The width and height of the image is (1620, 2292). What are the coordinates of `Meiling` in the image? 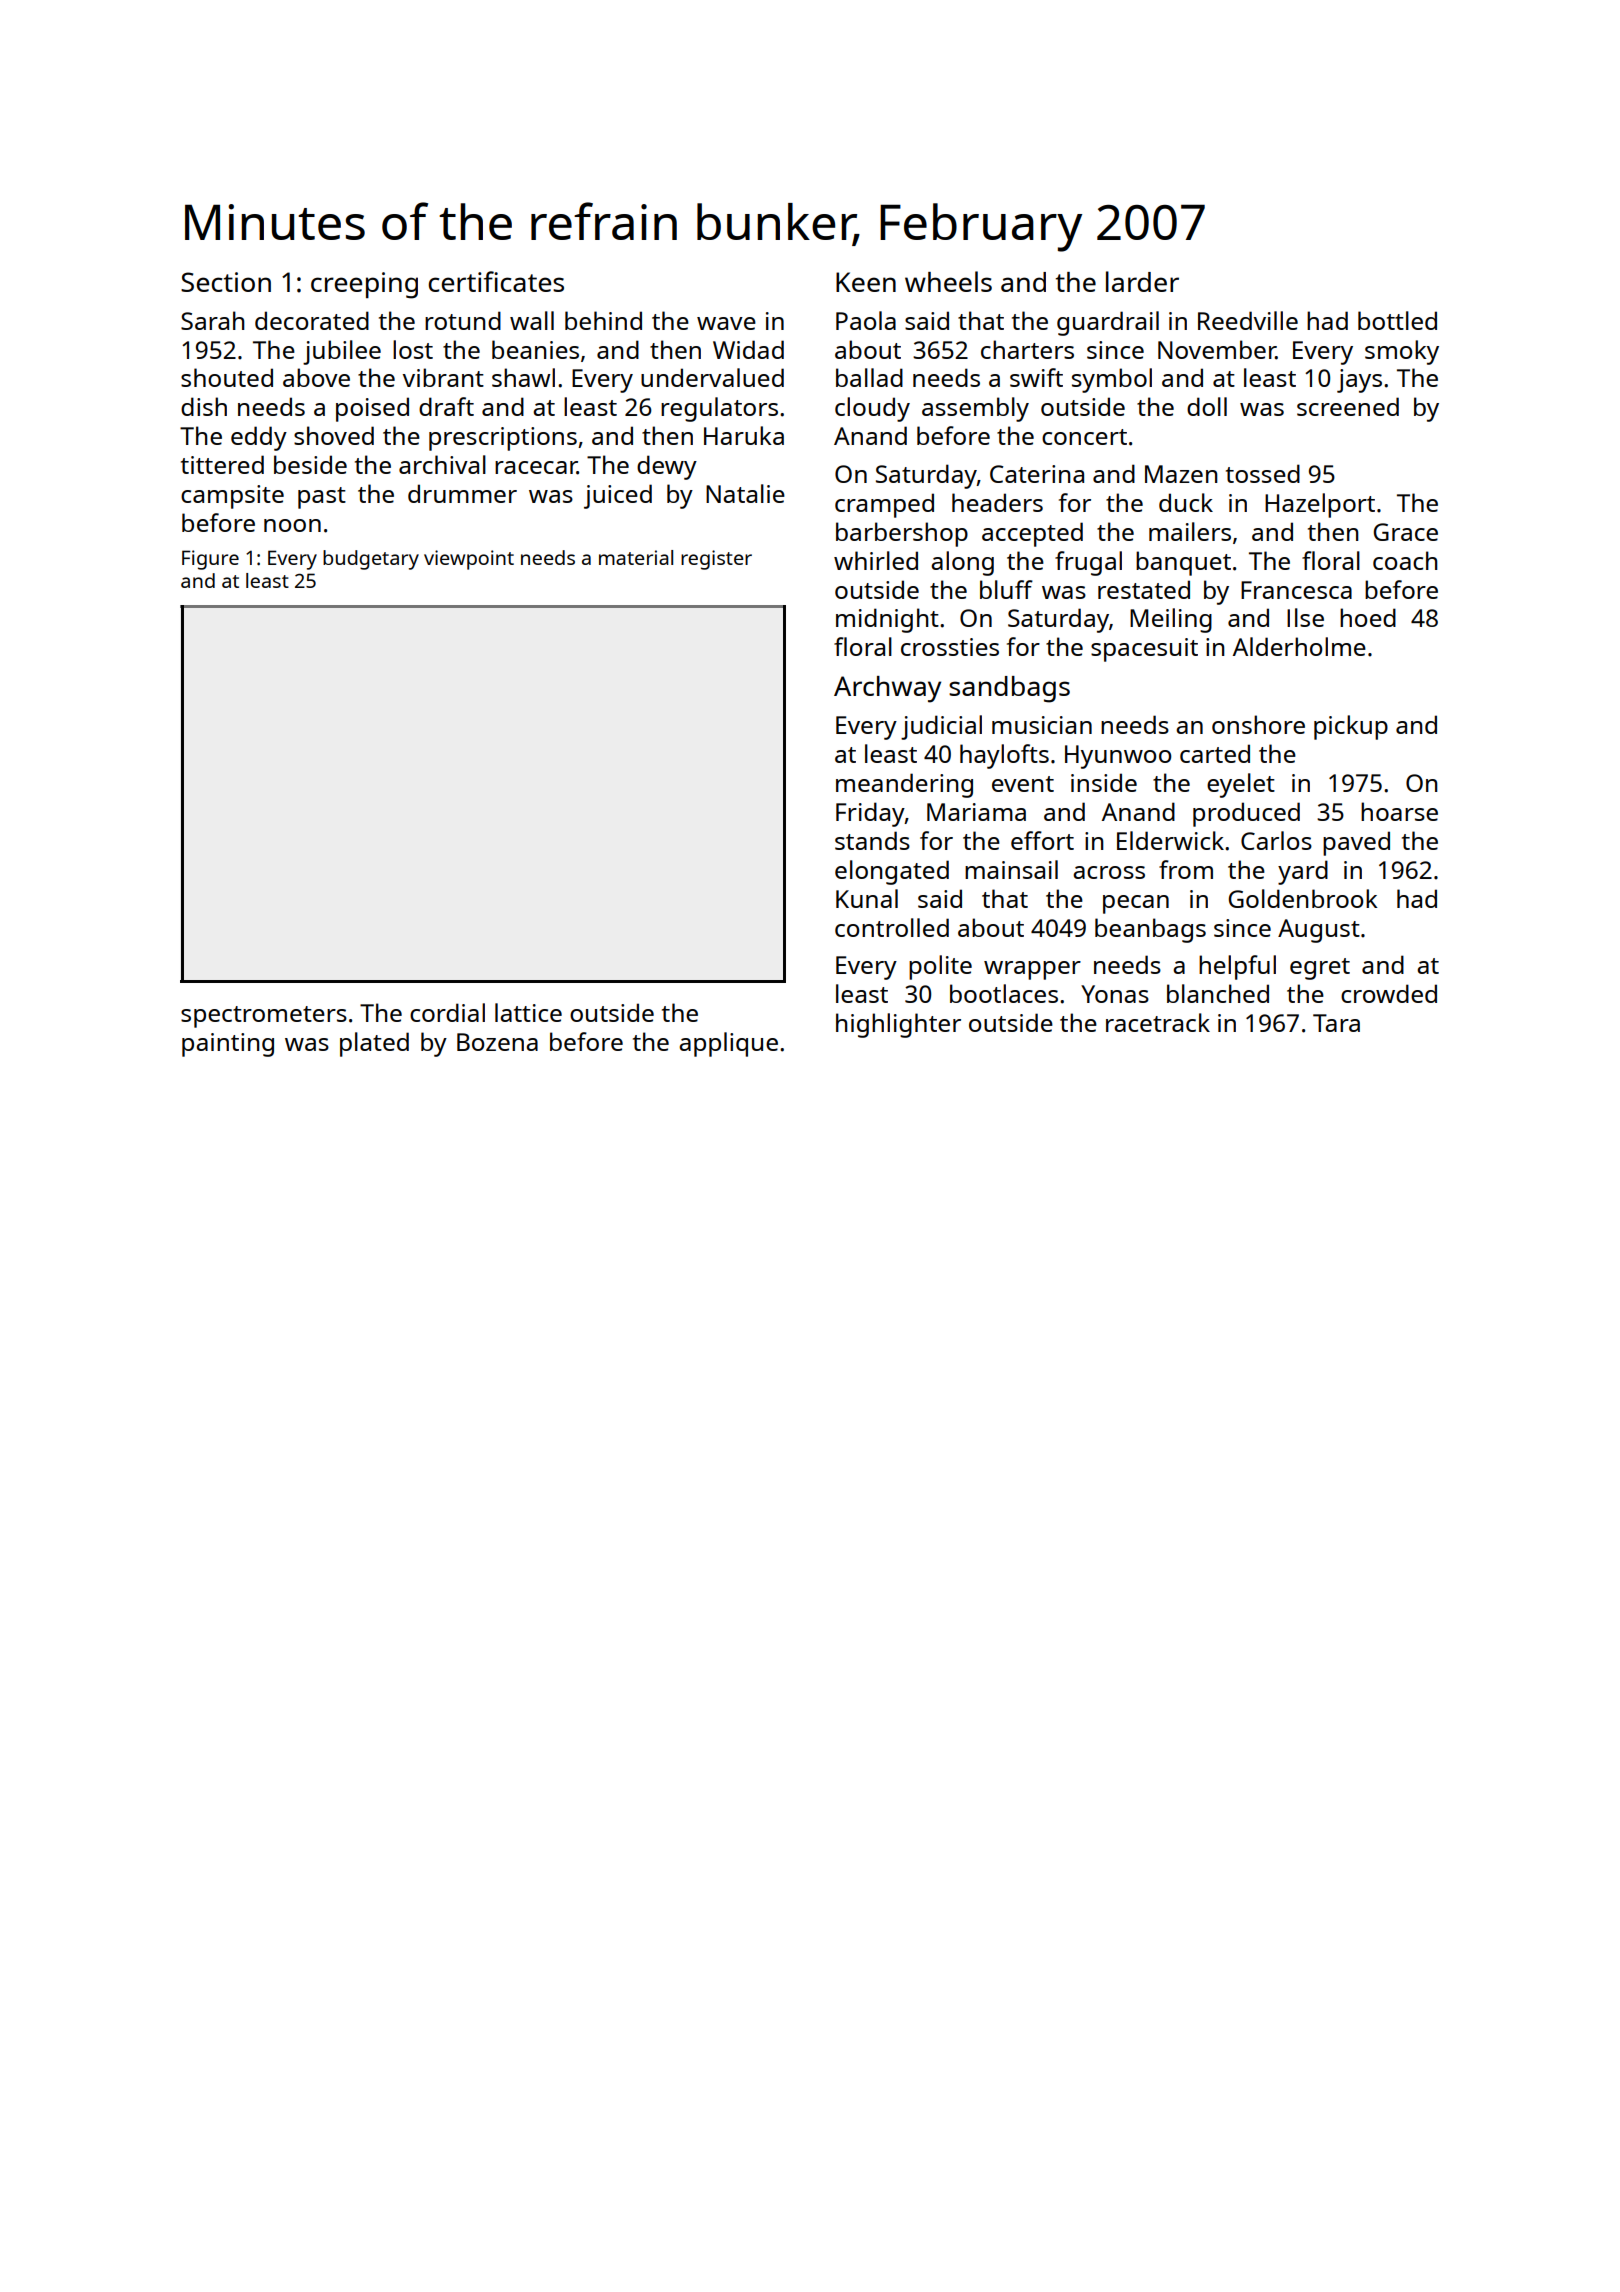 It's located at (1171, 620).
